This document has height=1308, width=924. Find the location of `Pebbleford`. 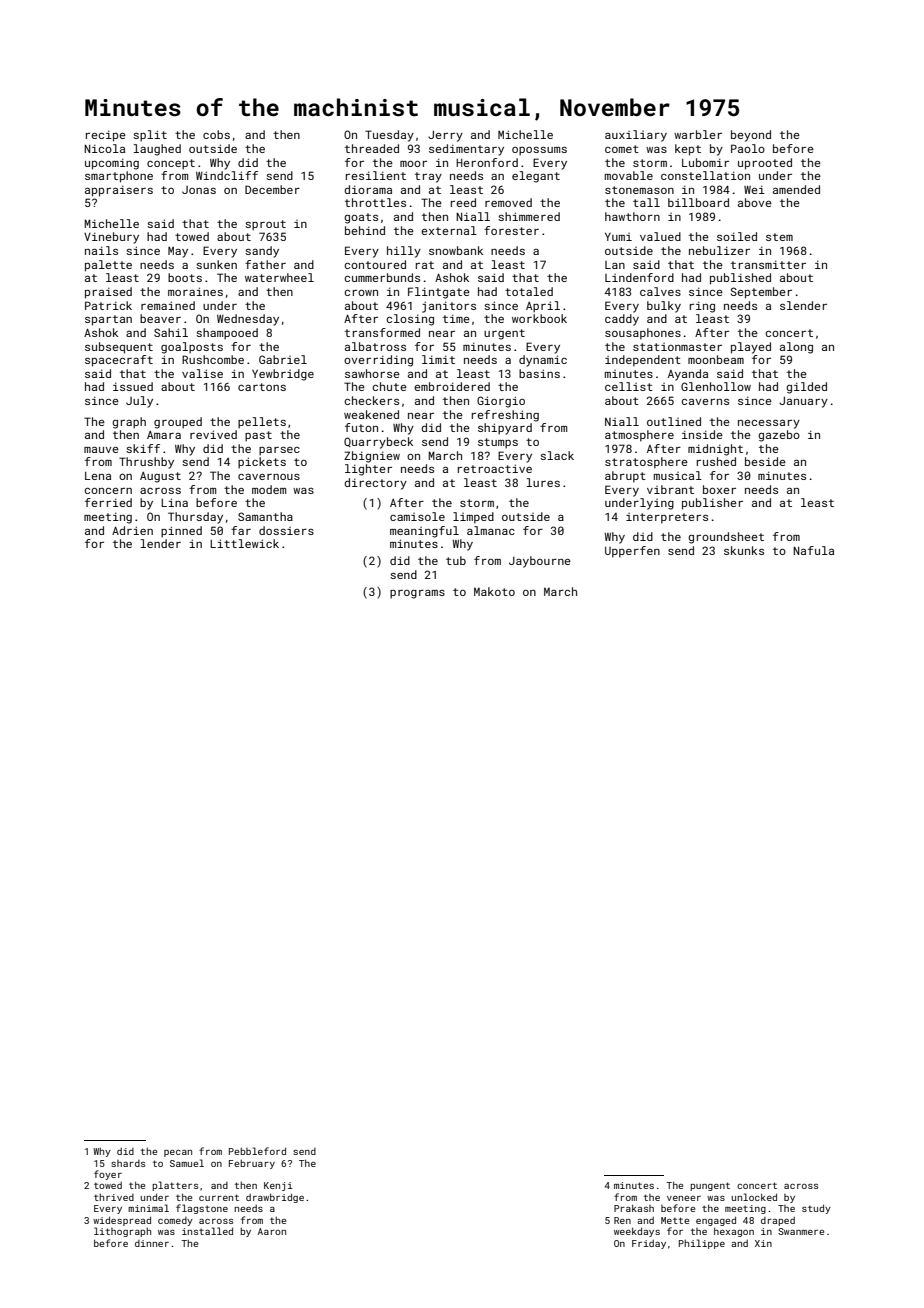

Pebbleford is located at coordinates (257, 1151).
